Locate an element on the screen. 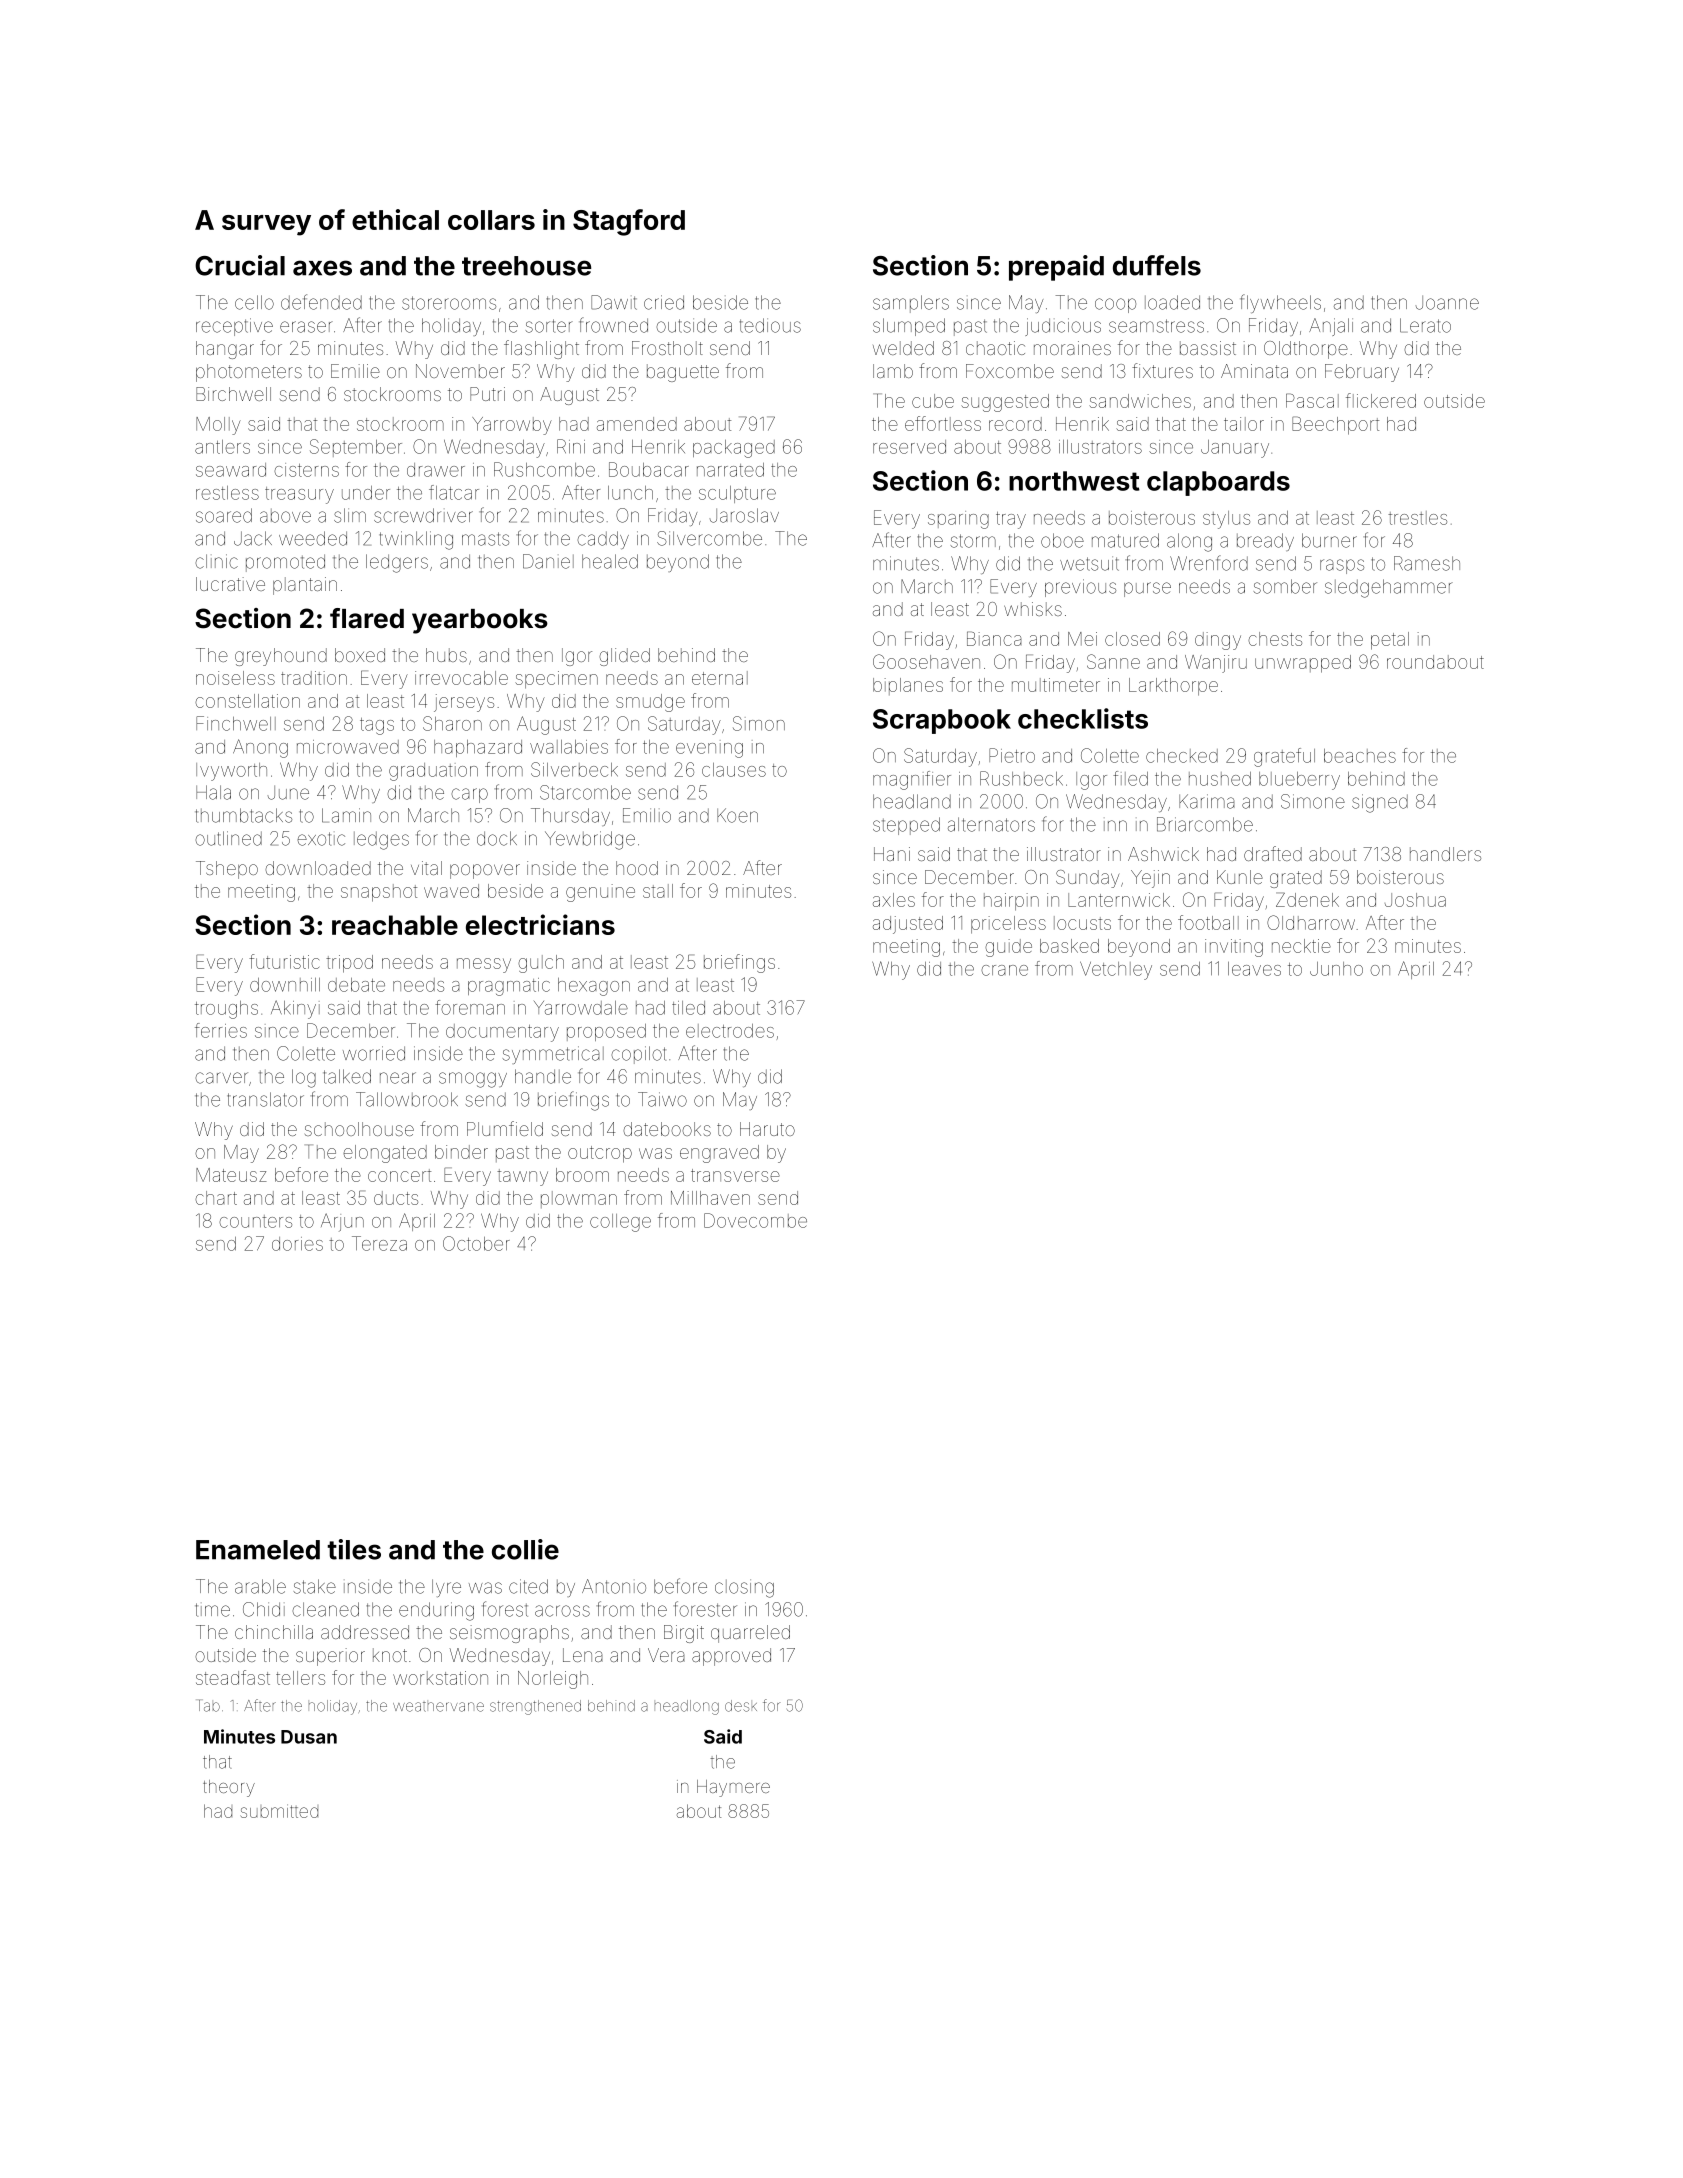  checked is located at coordinates (1182, 756).
